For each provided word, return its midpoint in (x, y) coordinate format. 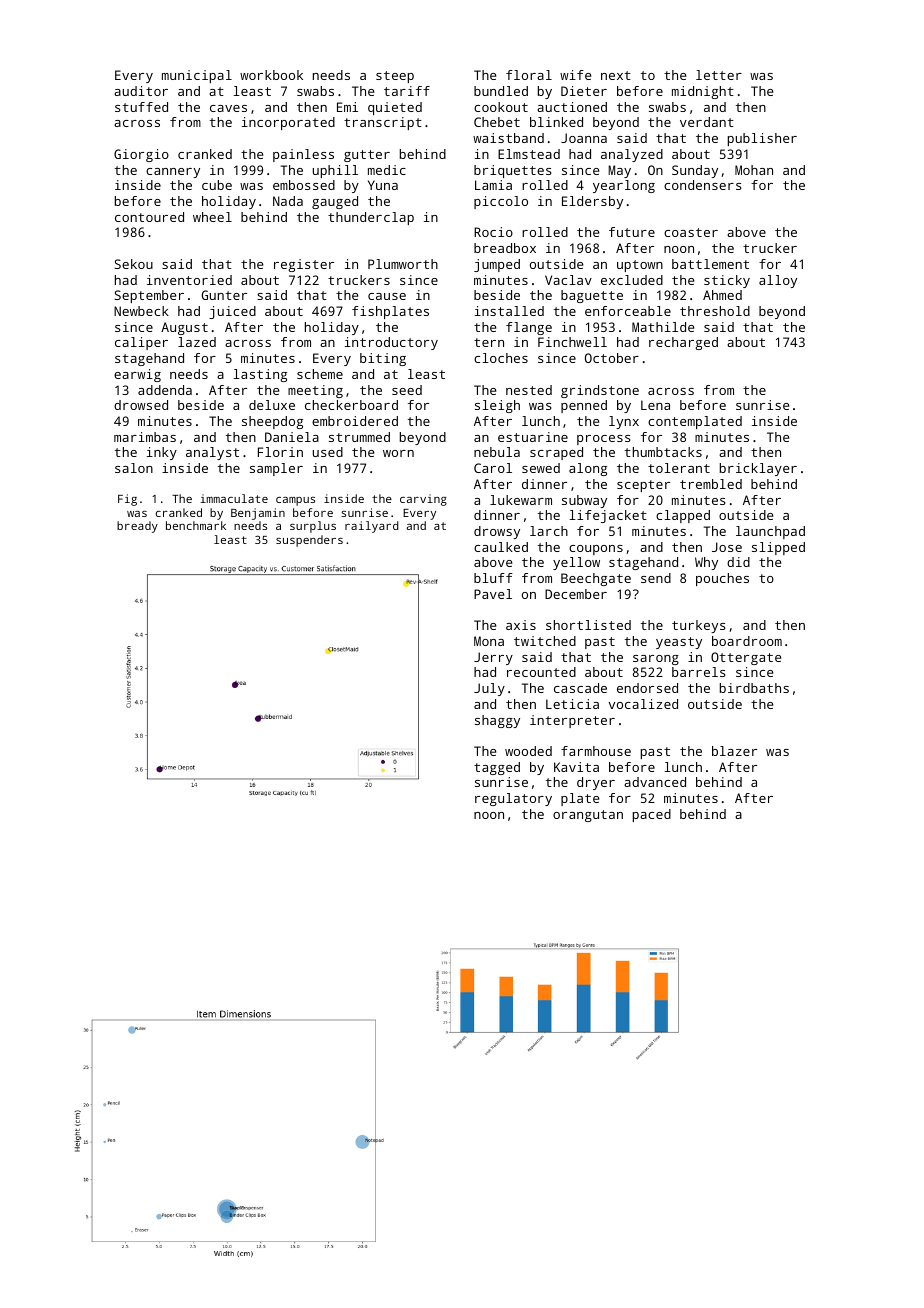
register (304, 265)
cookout (501, 107)
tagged (497, 768)
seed (407, 390)
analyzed (632, 155)
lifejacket (608, 516)
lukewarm (521, 500)
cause (387, 296)
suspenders (309, 541)
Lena (655, 405)
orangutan (588, 816)
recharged (683, 343)
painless (303, 155)
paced (652, 815)
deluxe (272, 405)
